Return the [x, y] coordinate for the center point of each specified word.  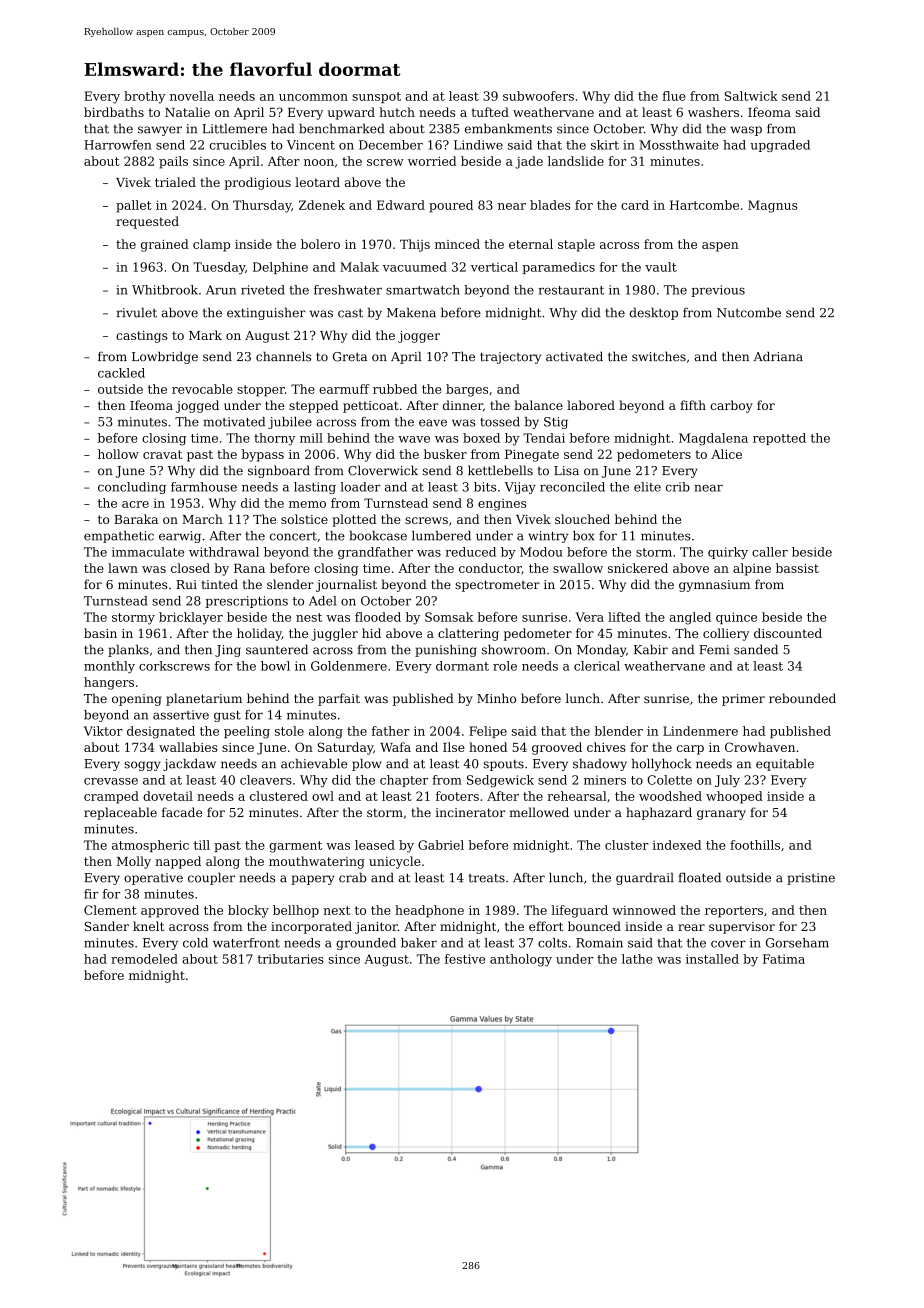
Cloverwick [383, 470]
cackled [121, 373]
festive [465, 959]
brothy [144, 97]
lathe [637, 959]
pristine [811, 879]
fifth [693, 405]
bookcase [378, 536]
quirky [728, 553]
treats [487, 878]
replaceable [120, 813]
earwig [180, 537]
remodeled [144, 959]
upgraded [780, 146]
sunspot [376, 97]
